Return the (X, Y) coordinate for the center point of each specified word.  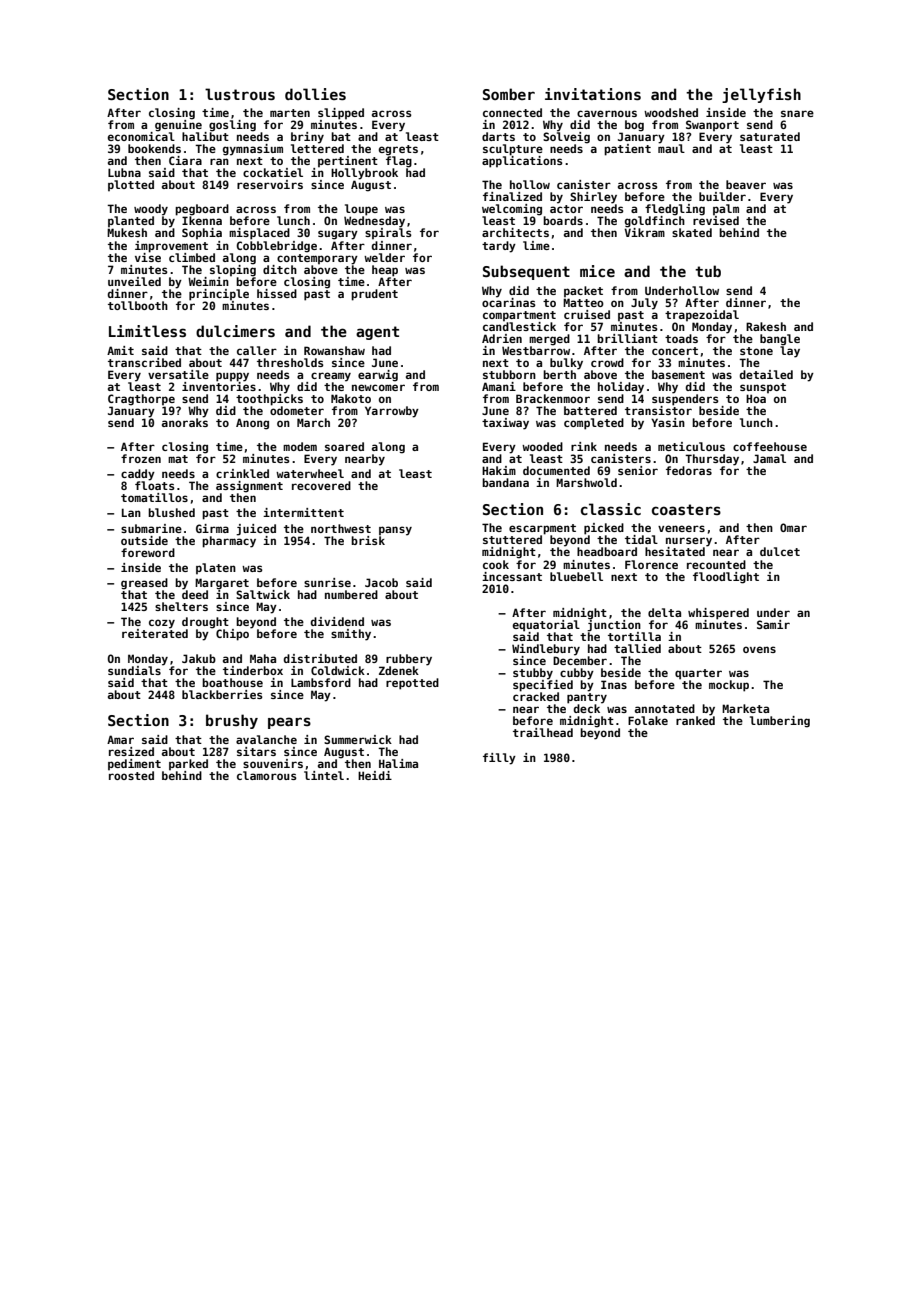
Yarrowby (392, 412)
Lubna (124, 172)
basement (678, 374)
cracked (536, 696)
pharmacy (229, 541)
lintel (324, 775)
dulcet (780, 551)
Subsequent (526, 272)
